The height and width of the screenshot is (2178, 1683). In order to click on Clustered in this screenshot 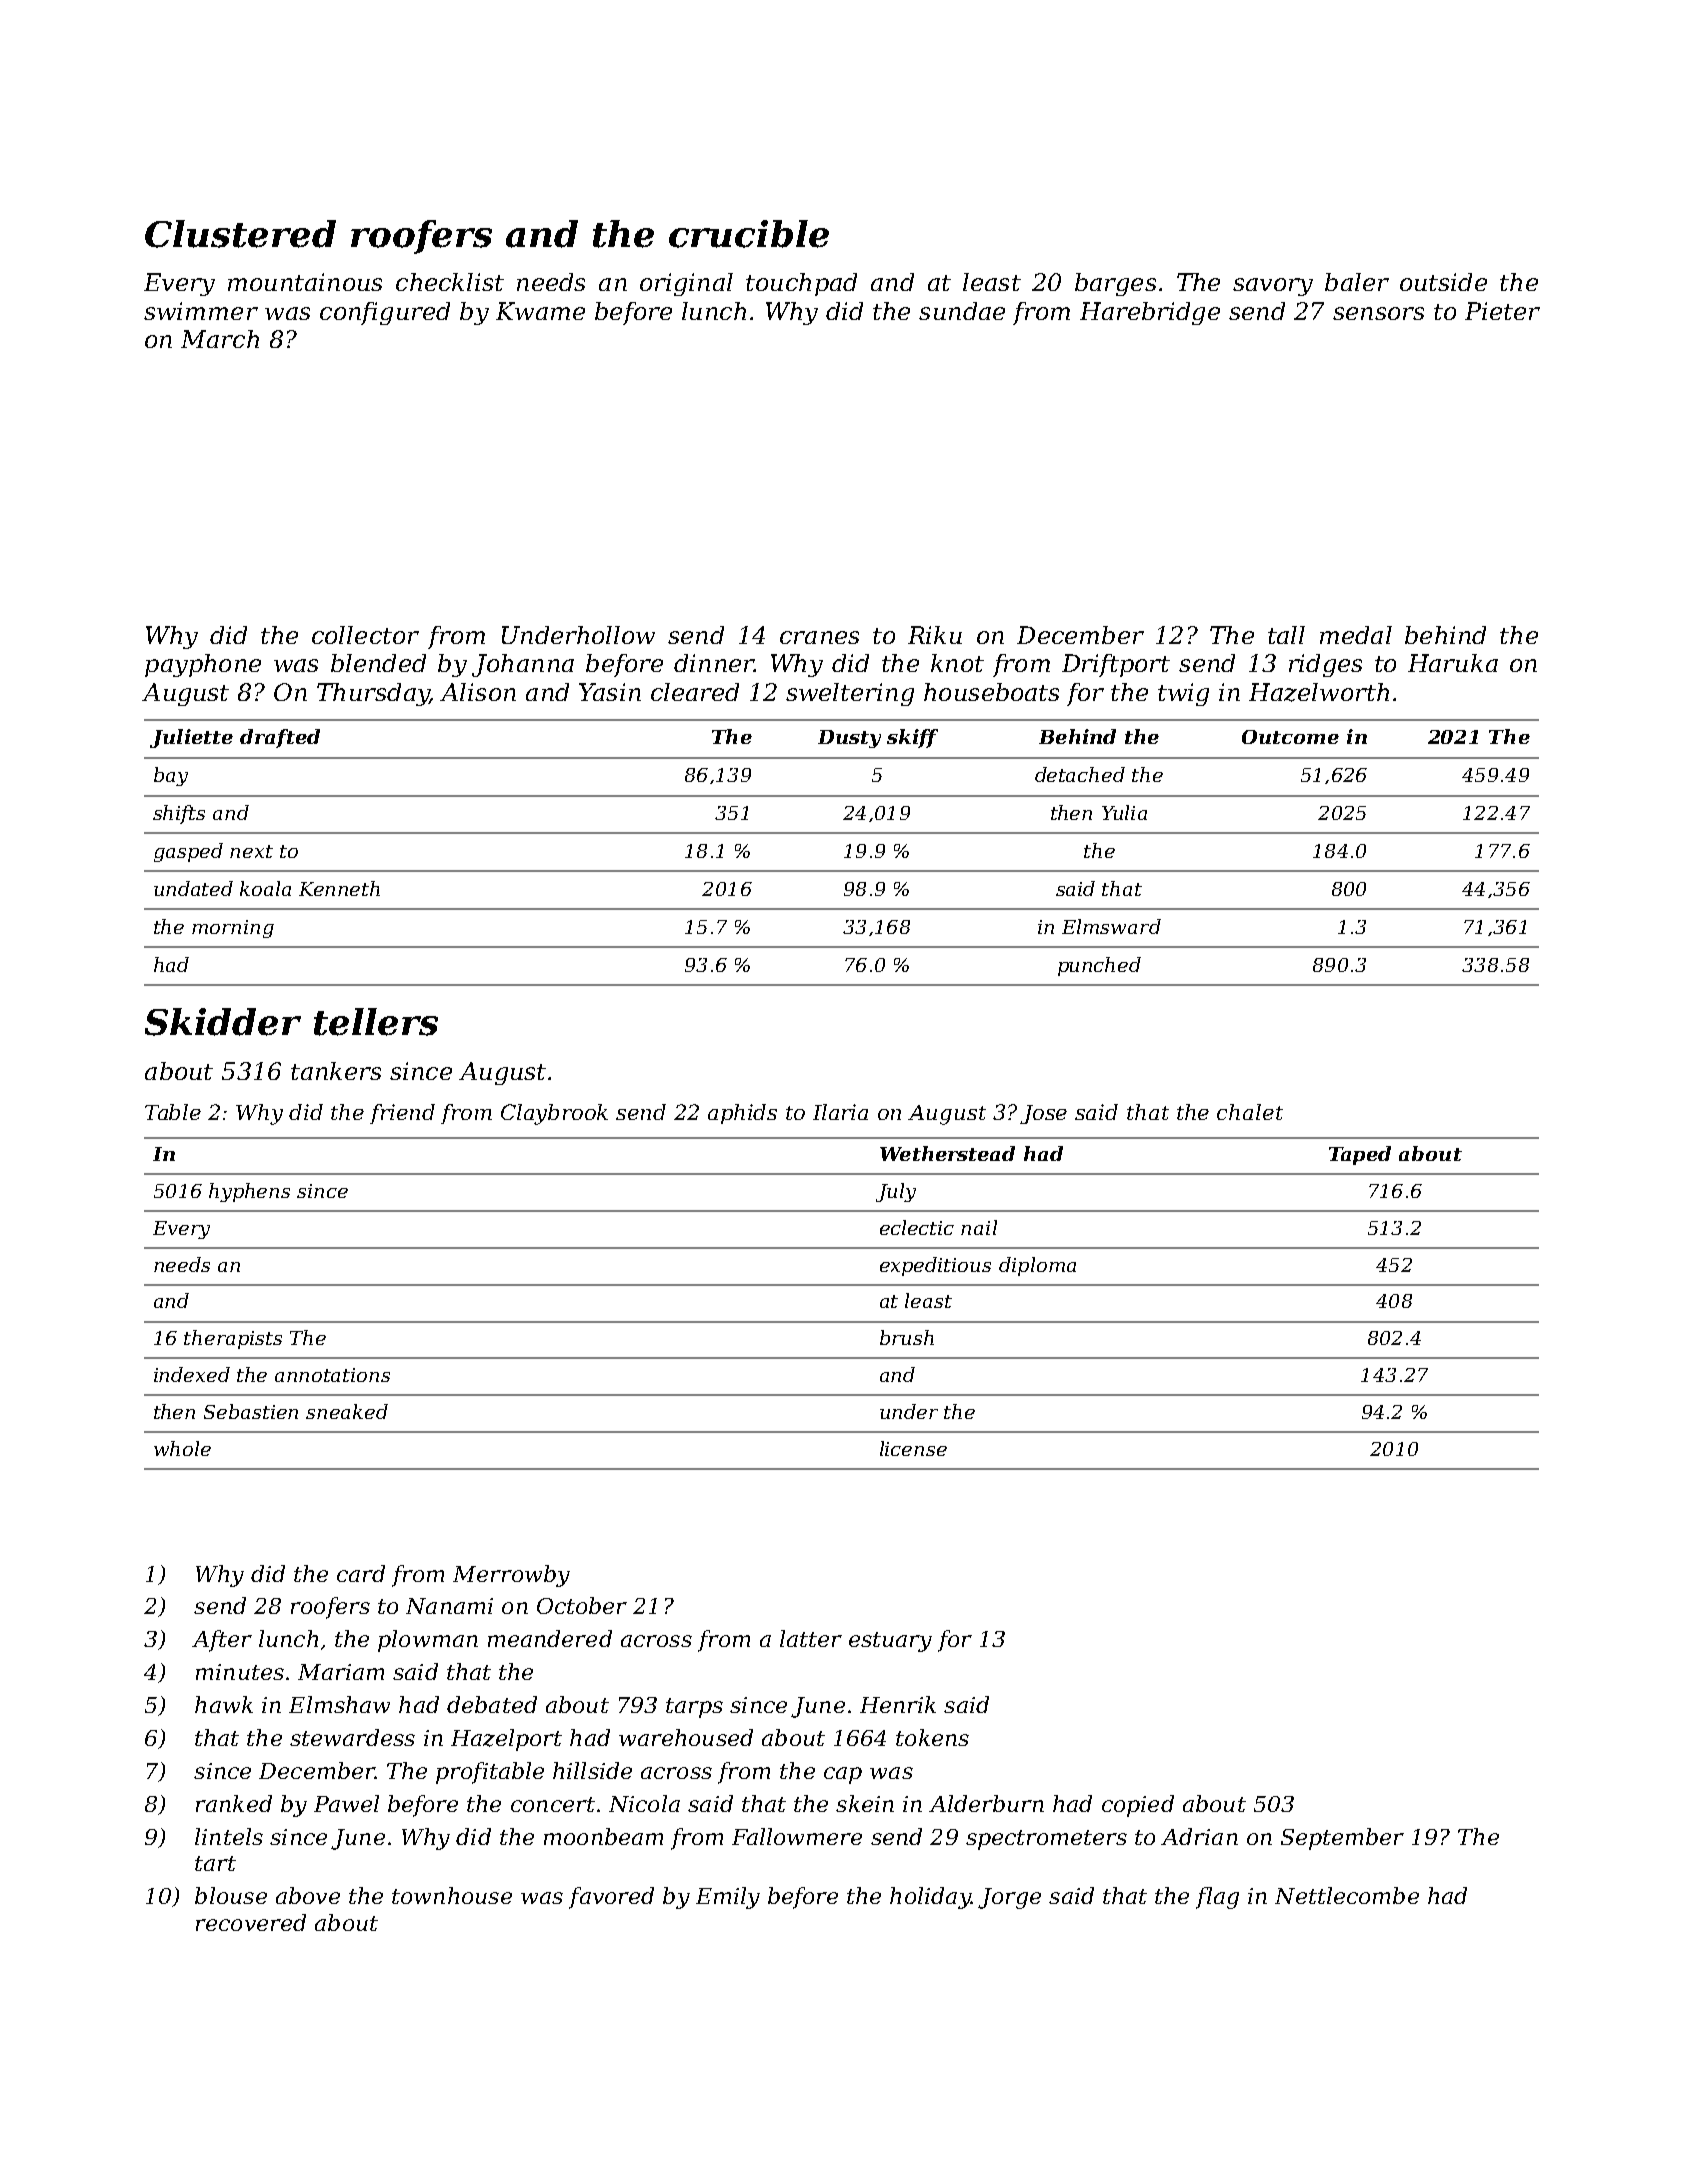, I will do `click(240, 234)`.
